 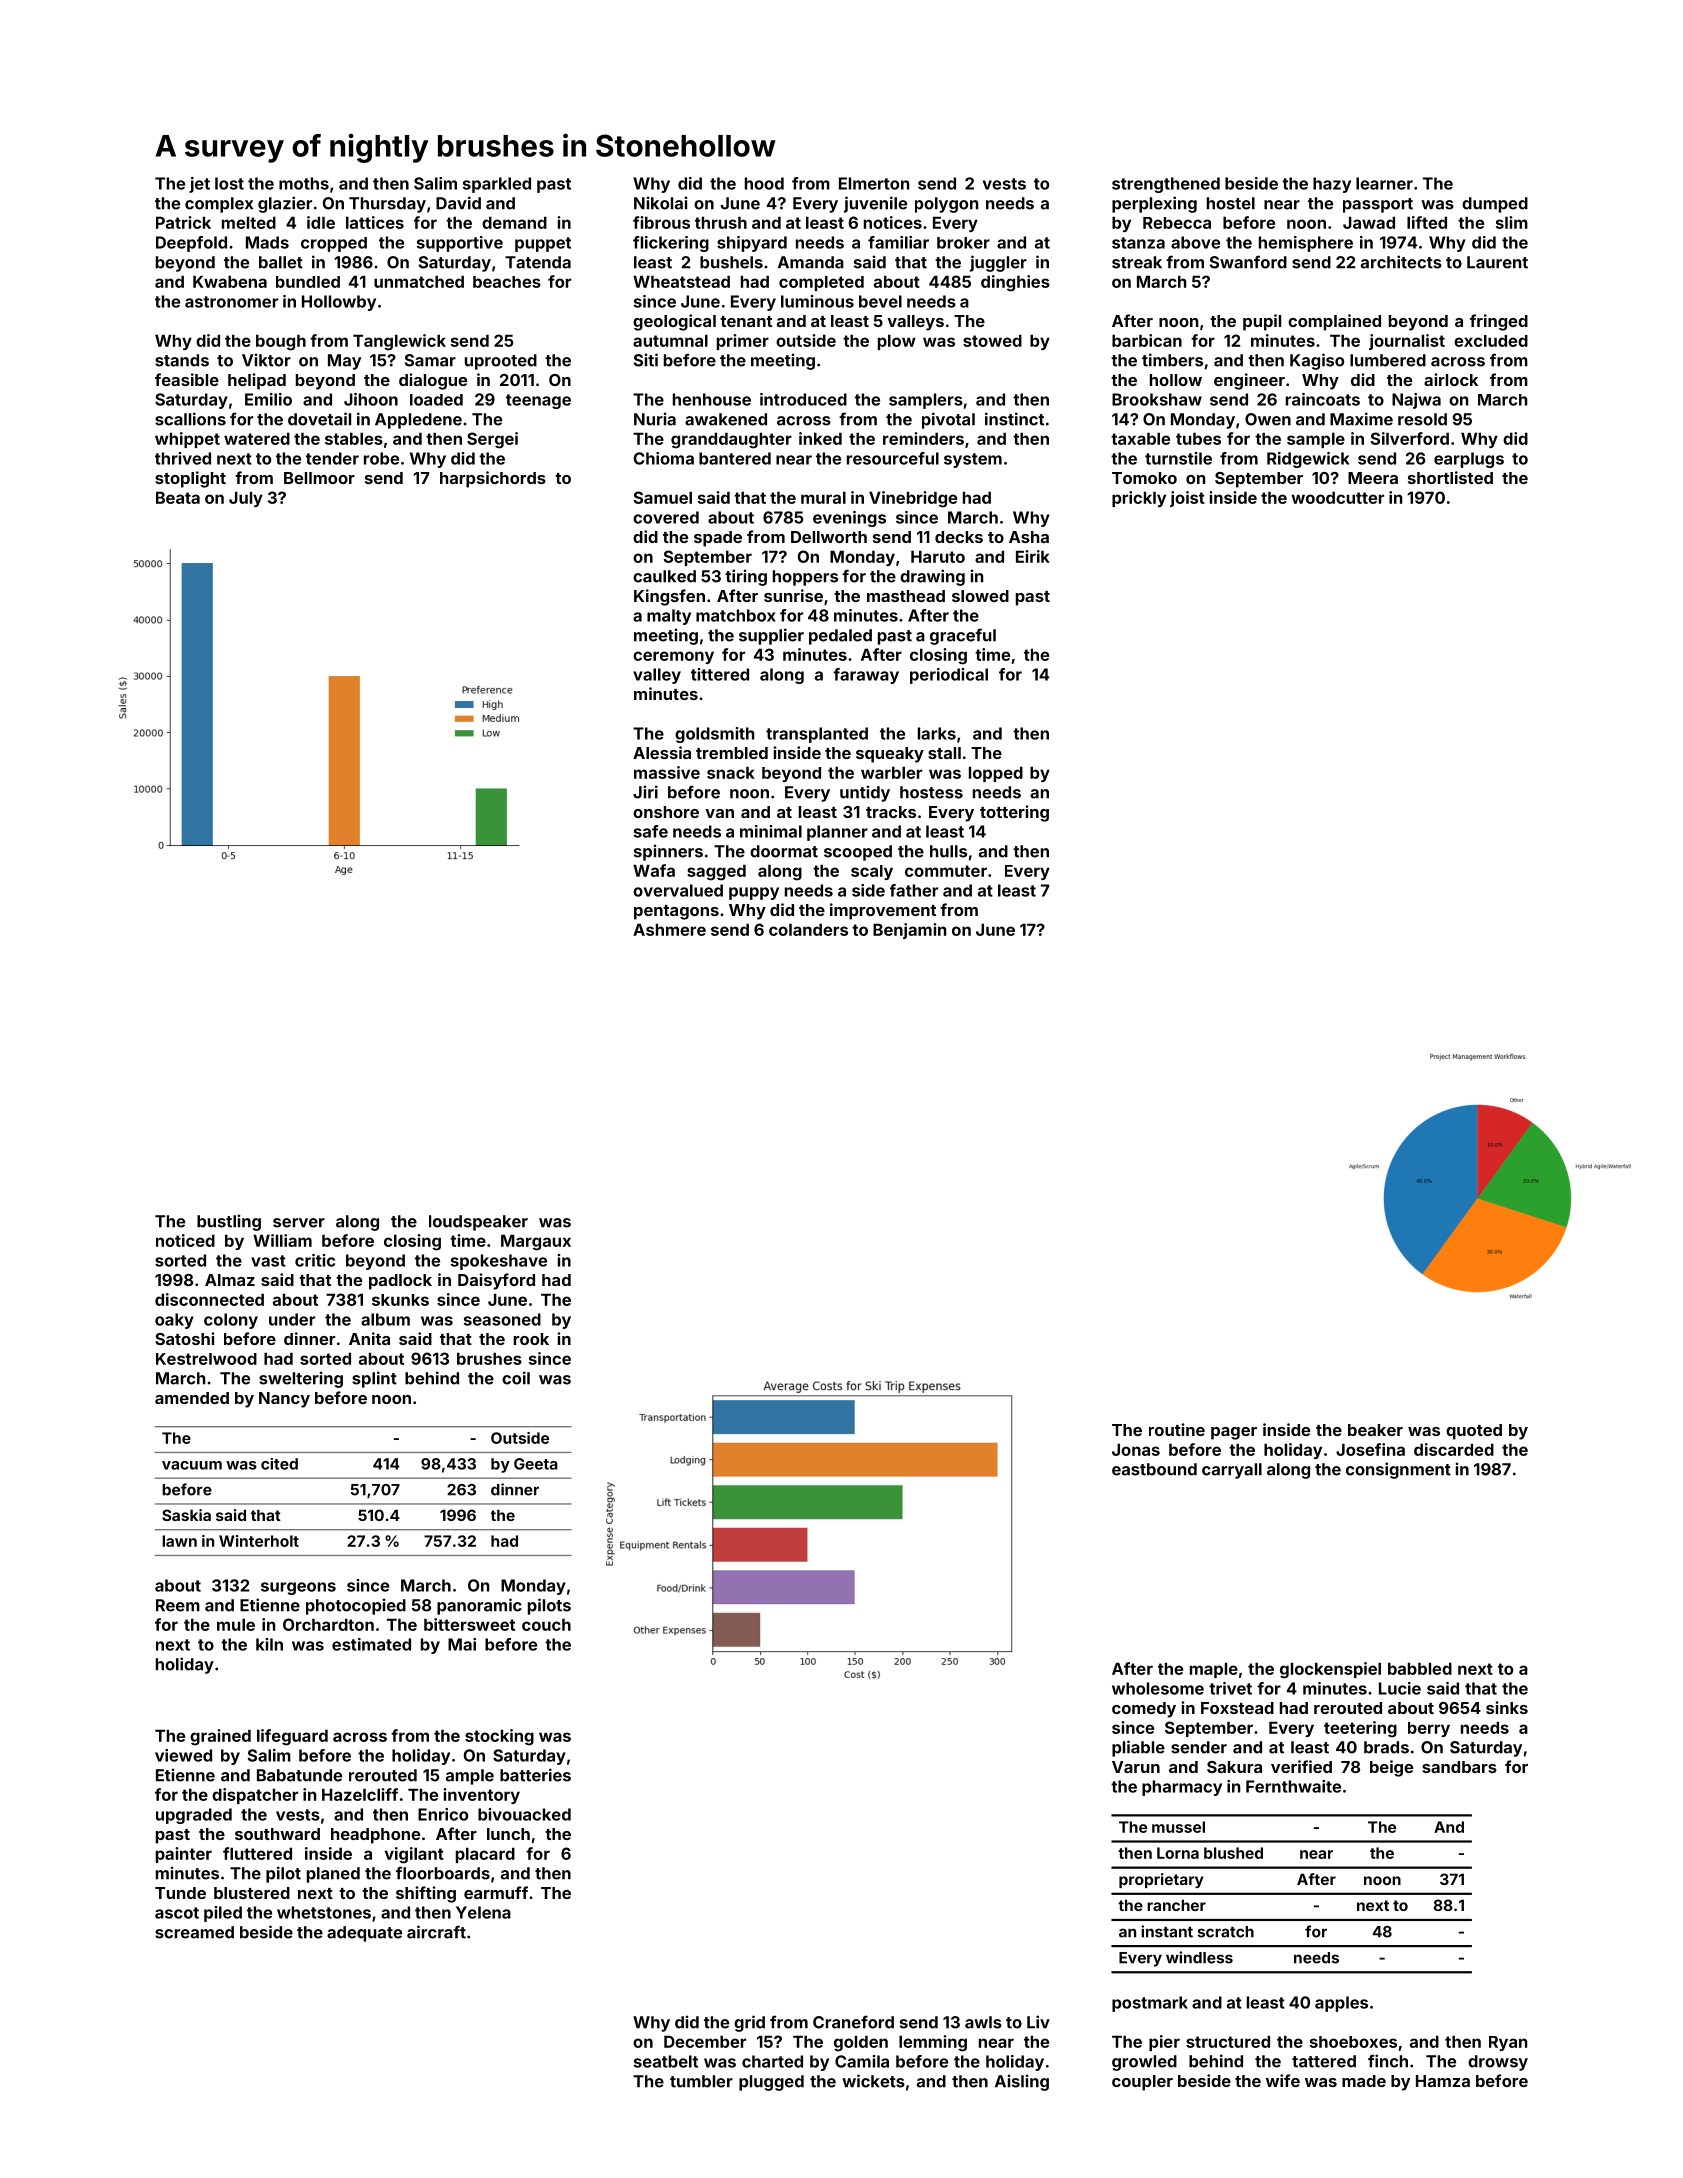 I want to click on made, so click(x=1364, y=2081).
